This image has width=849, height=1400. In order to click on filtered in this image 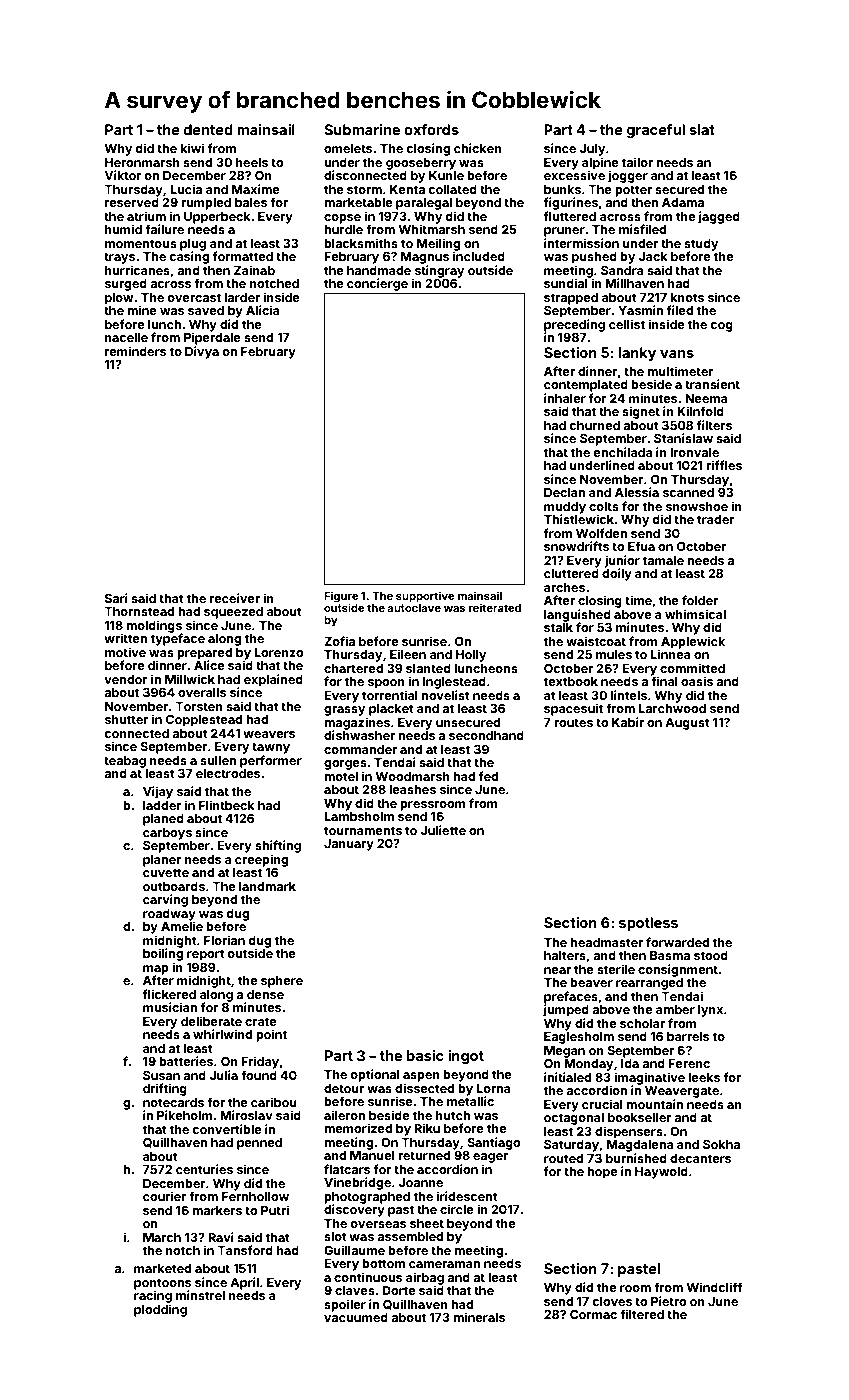, I will do `click(642, 1314)`.
